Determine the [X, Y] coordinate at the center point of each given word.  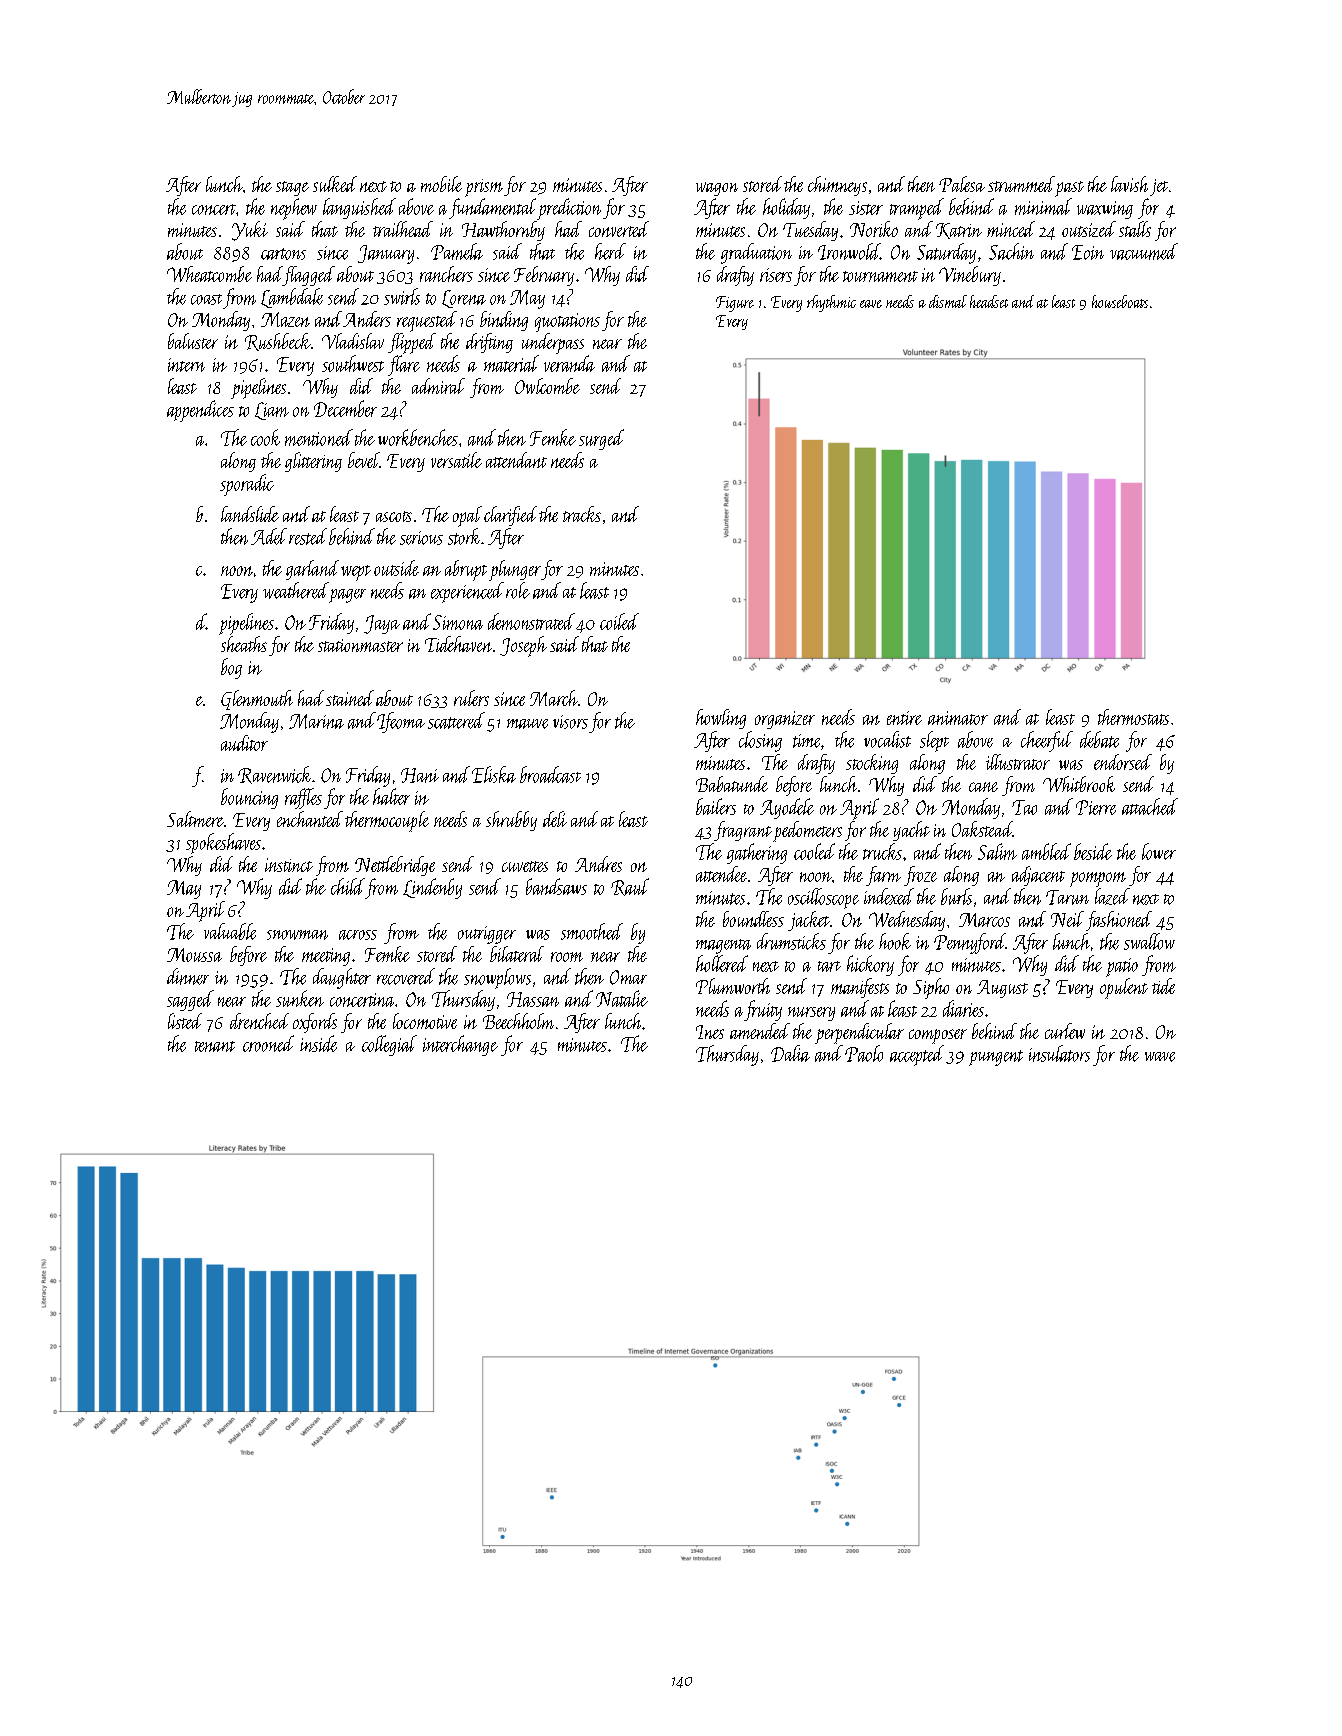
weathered [296, 590]
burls [956, 896]
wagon [717, 189]
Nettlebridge [395, 866]
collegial [389, 1045]
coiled [619, 621]
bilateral [517, 954]
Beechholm [518, 1021]
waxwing [1105, 210]
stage [292, 188]
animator [958, 718]
